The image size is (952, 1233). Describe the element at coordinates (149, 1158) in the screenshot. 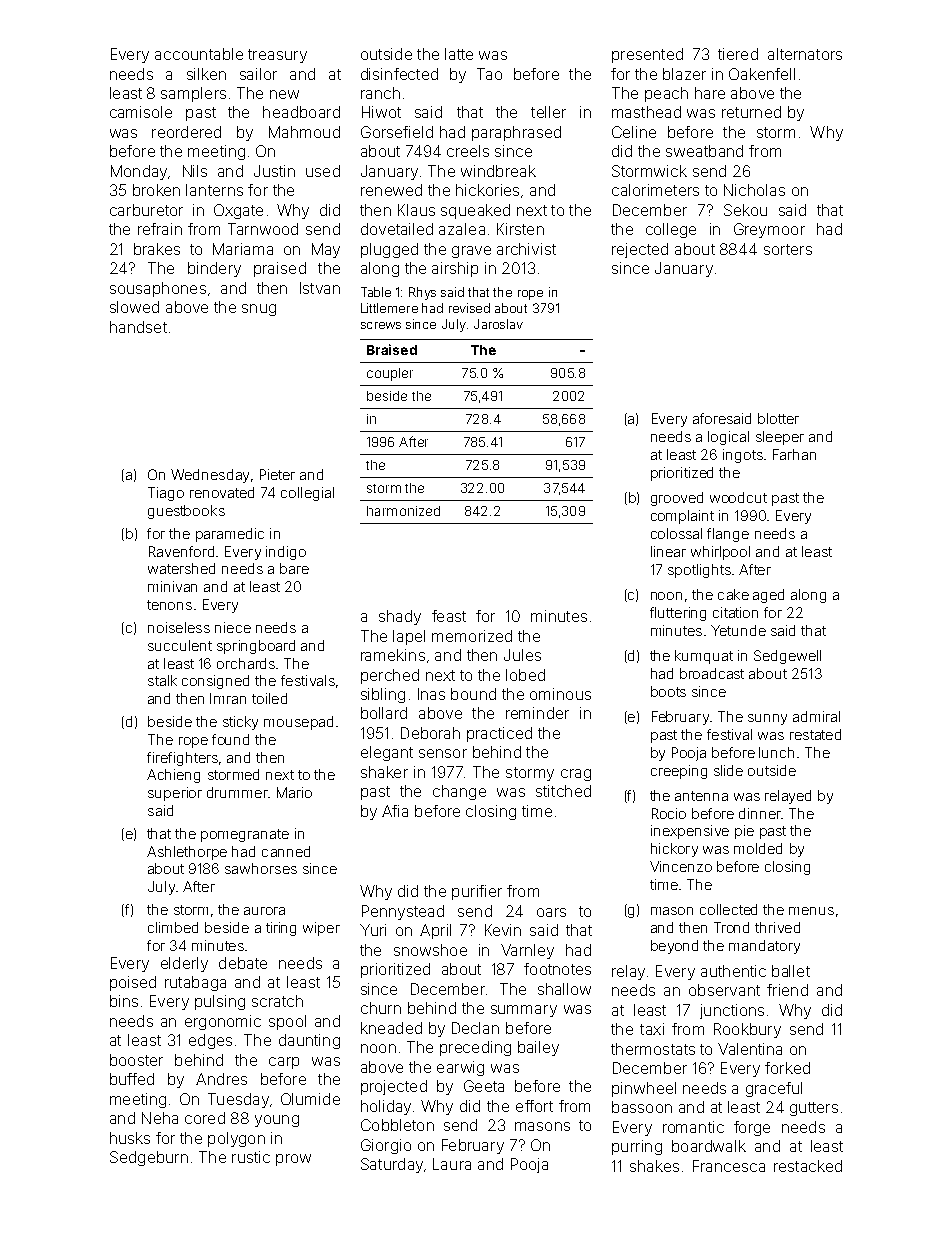

I see `Sedgeburn` at that location.
